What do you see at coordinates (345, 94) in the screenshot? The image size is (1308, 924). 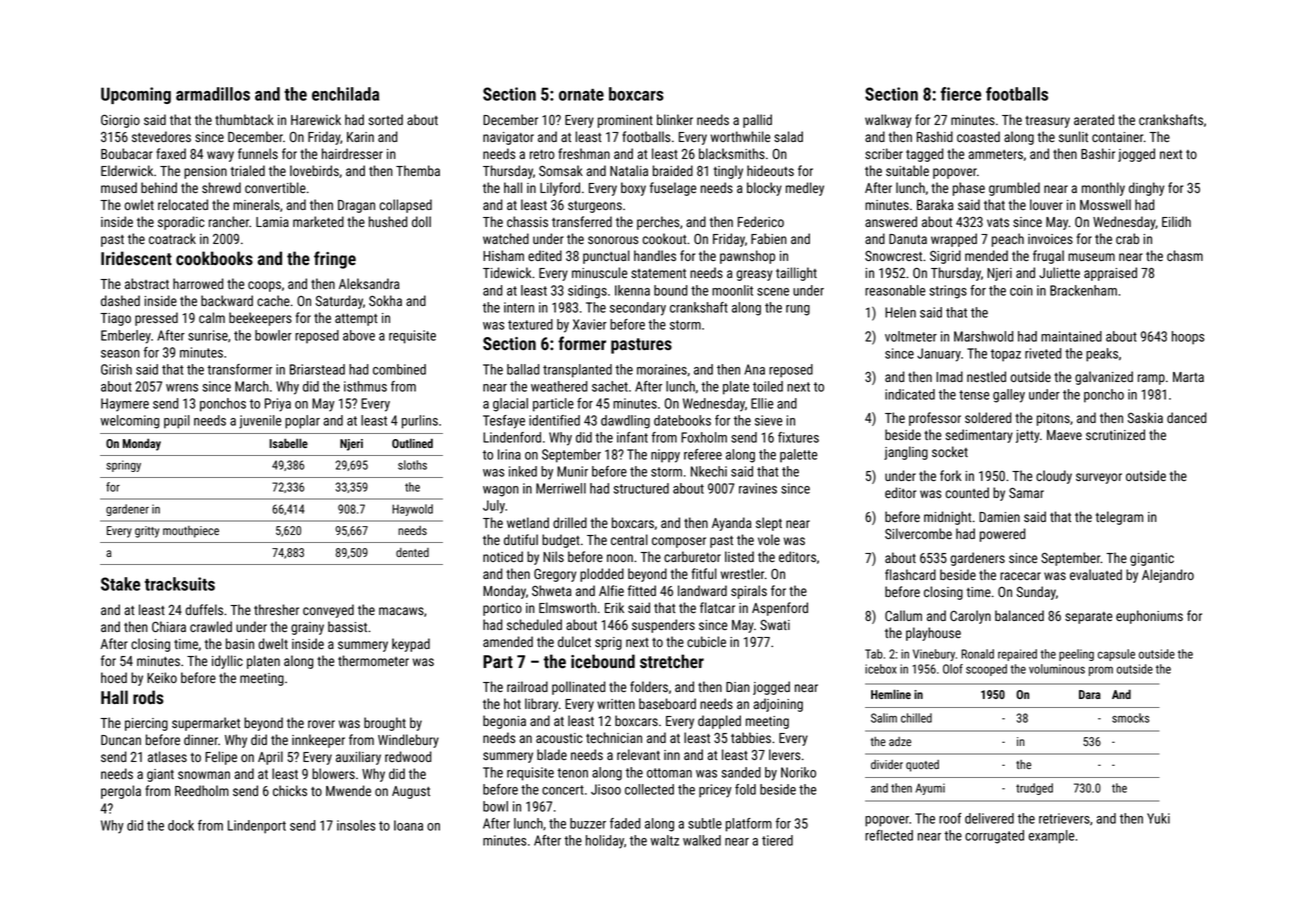 I see `enchilada` at bounding box center [345, 94].
